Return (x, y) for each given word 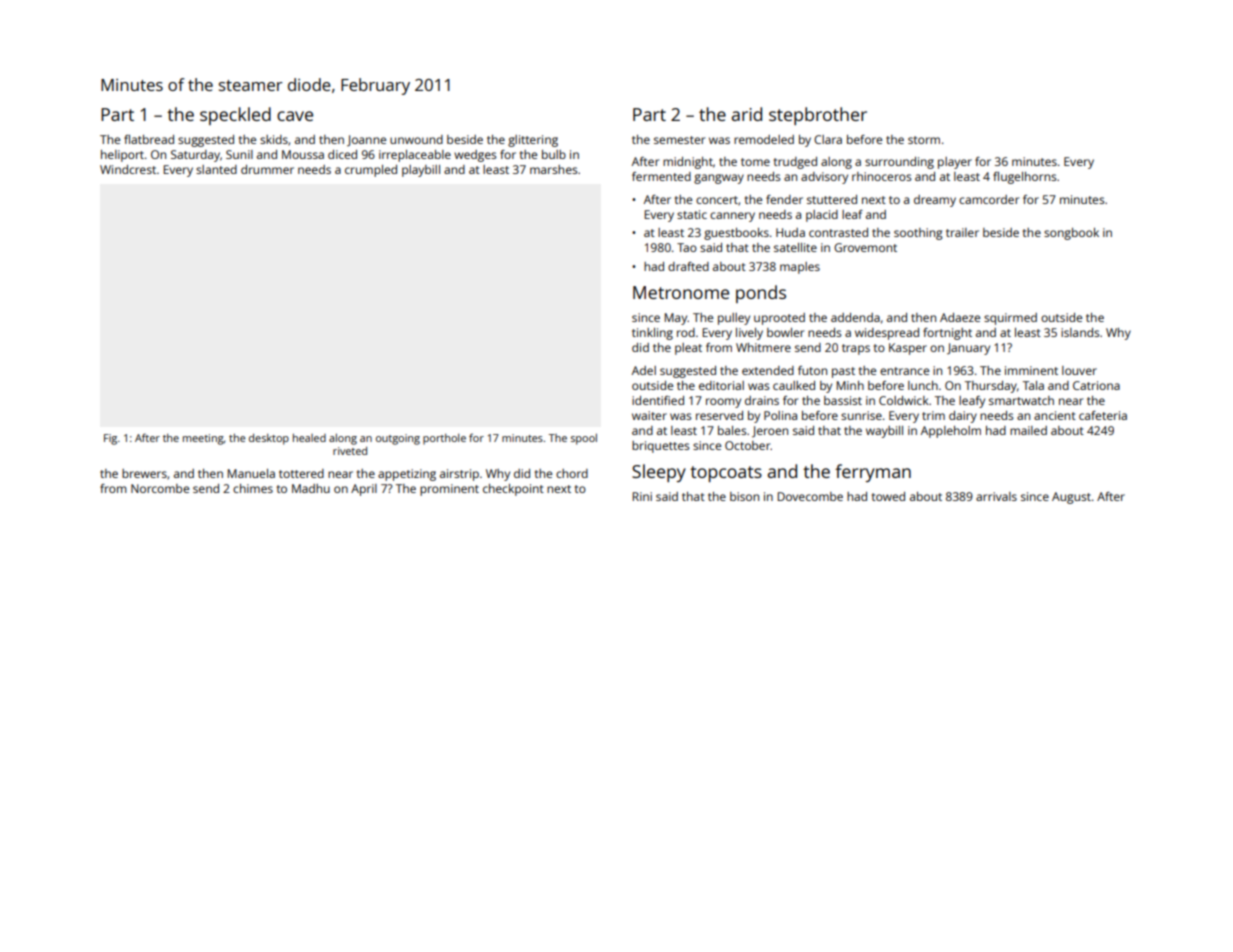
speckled (235, 116)
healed (309, 438)
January (968, 349)
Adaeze (960, 317)
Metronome (681, 292)
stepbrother (818, 116)
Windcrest (128, 169)
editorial (721, 385)
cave (295, 116)
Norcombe (160, 488)
